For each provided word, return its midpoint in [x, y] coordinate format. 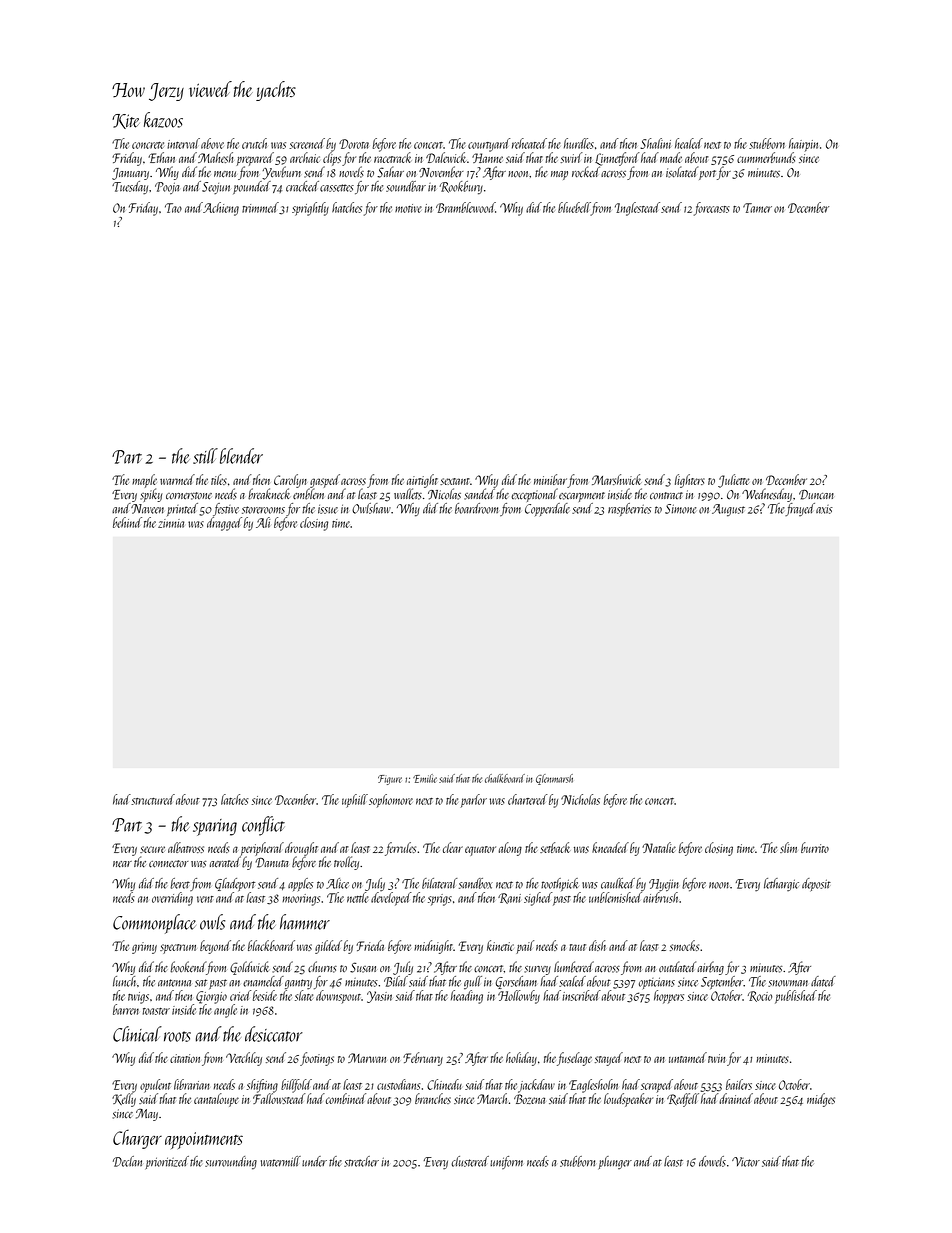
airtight [422, 481]
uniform [506, 1162]
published [796, 997]
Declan [127, 1161]
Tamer [757, 208]
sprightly [310, 209]
